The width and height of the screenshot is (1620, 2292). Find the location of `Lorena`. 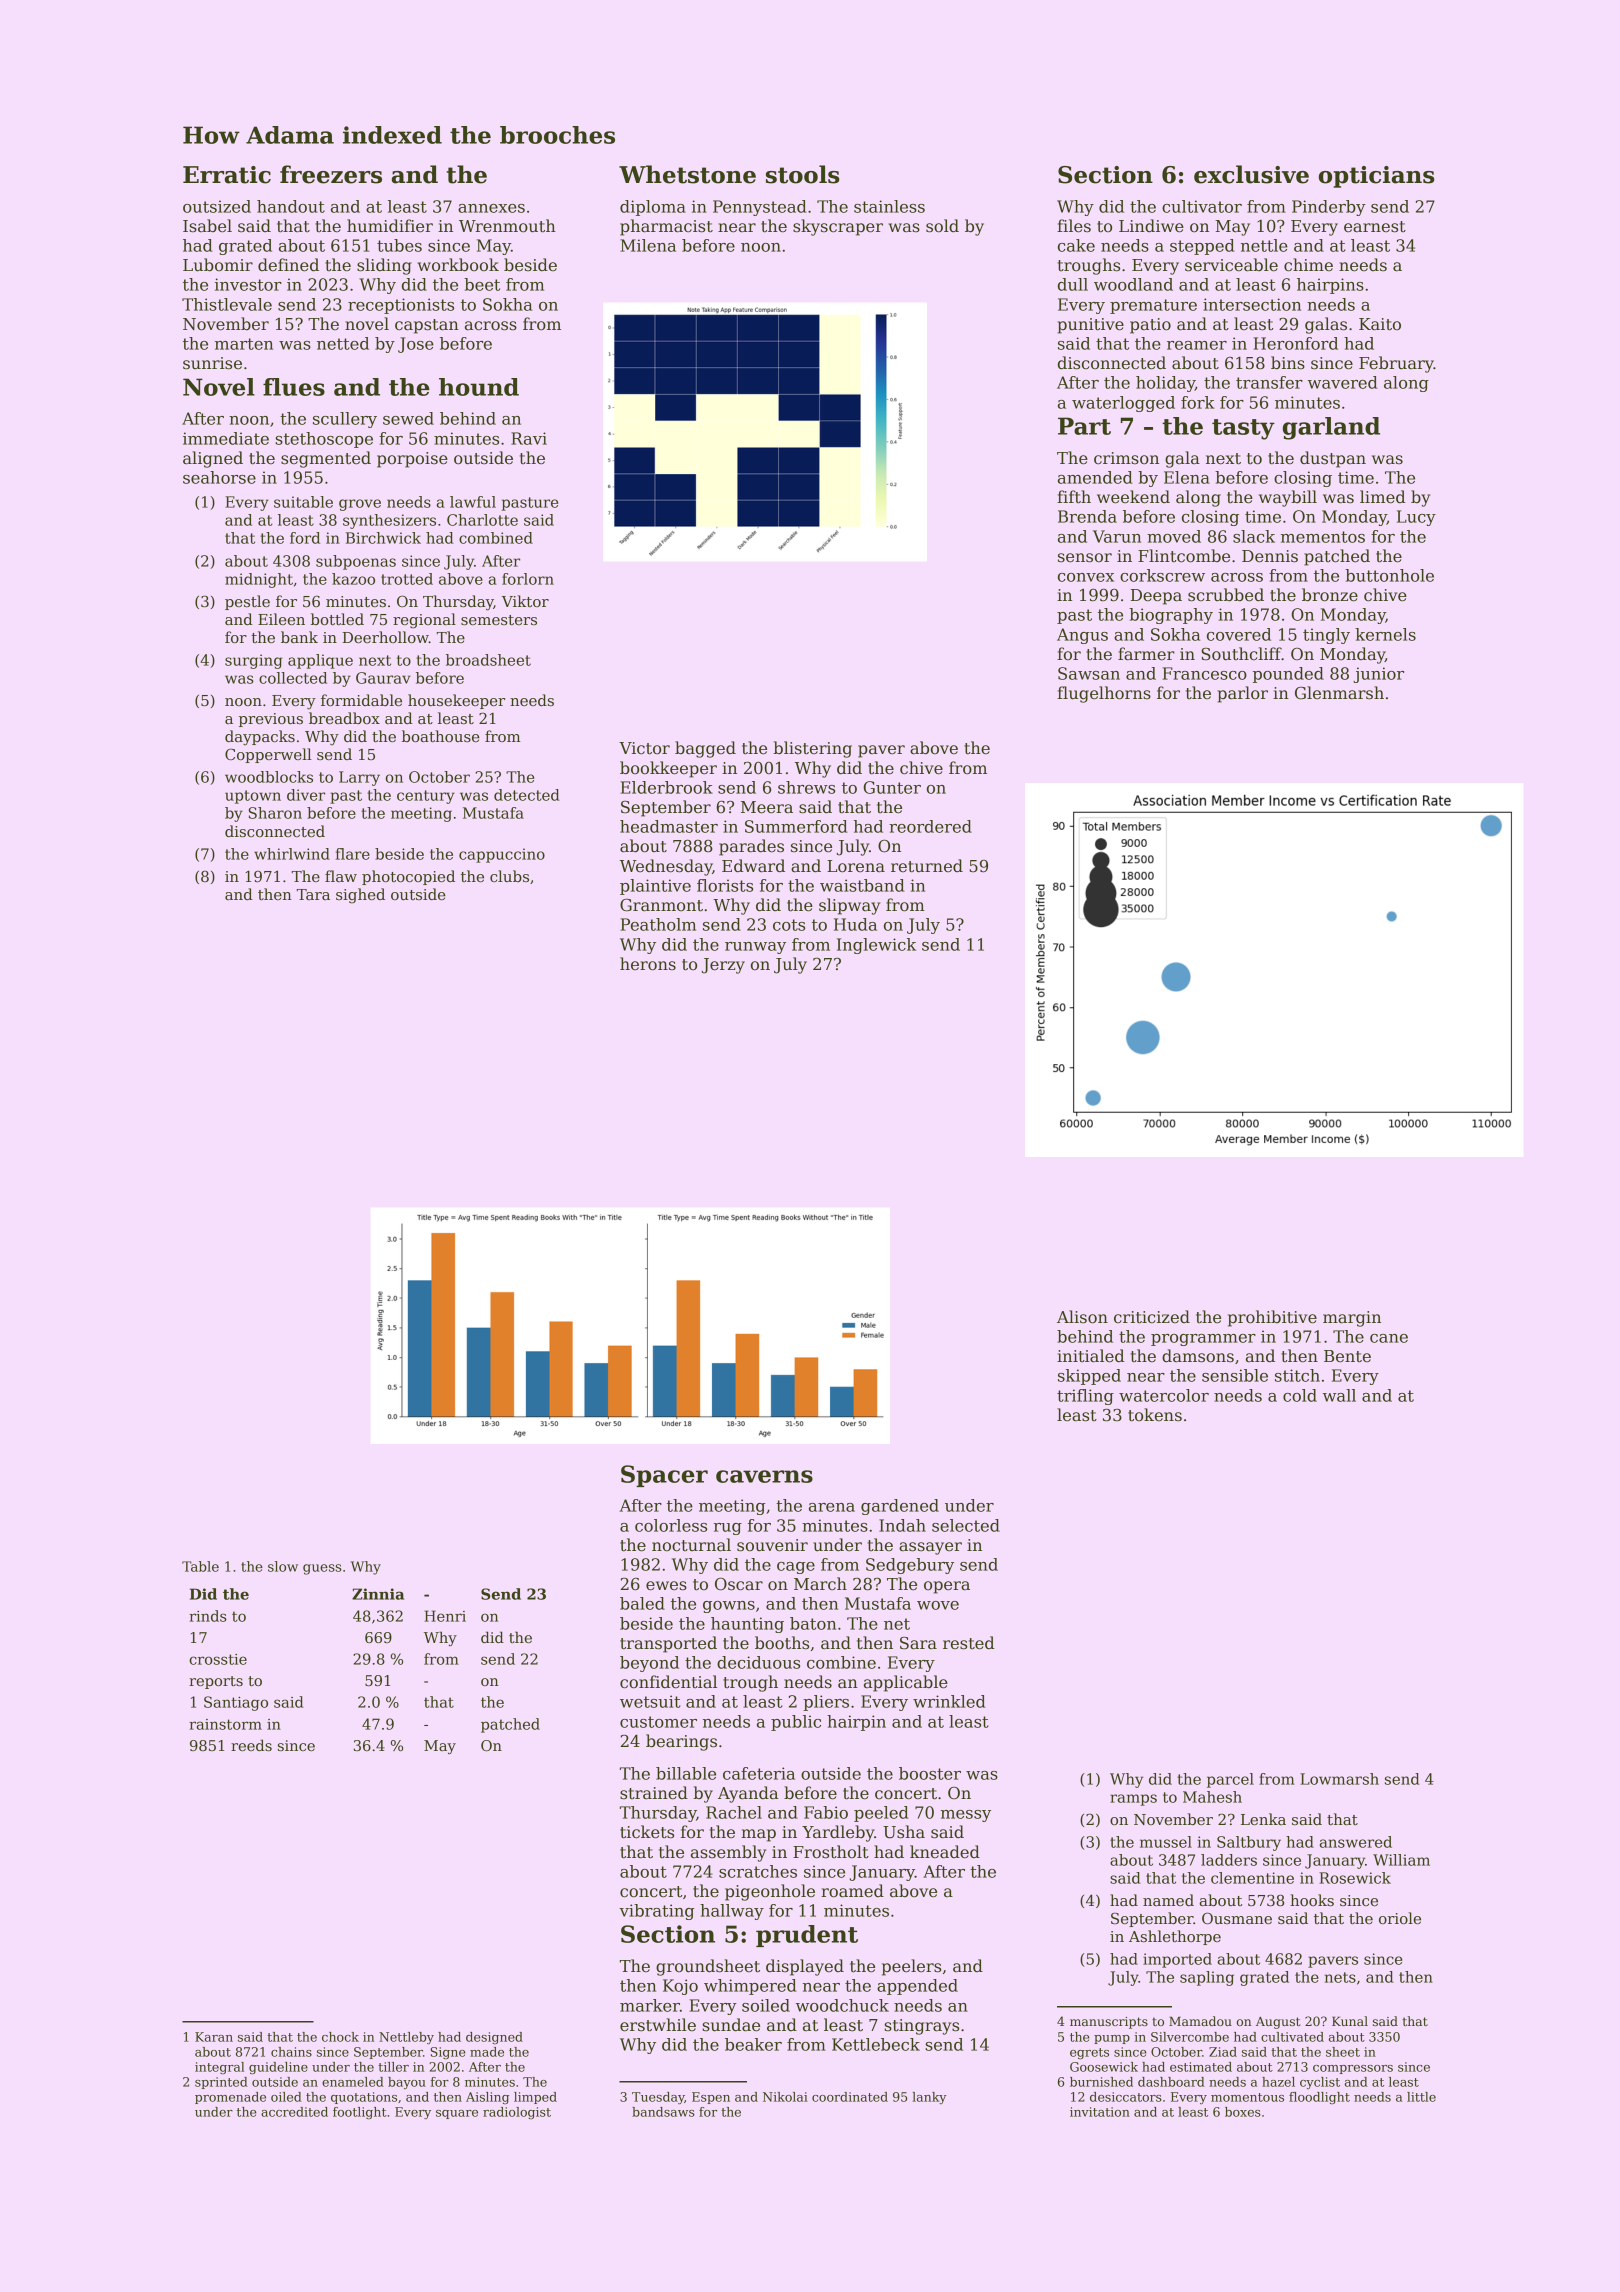

Lorena is located at coordinates (856, 866).
